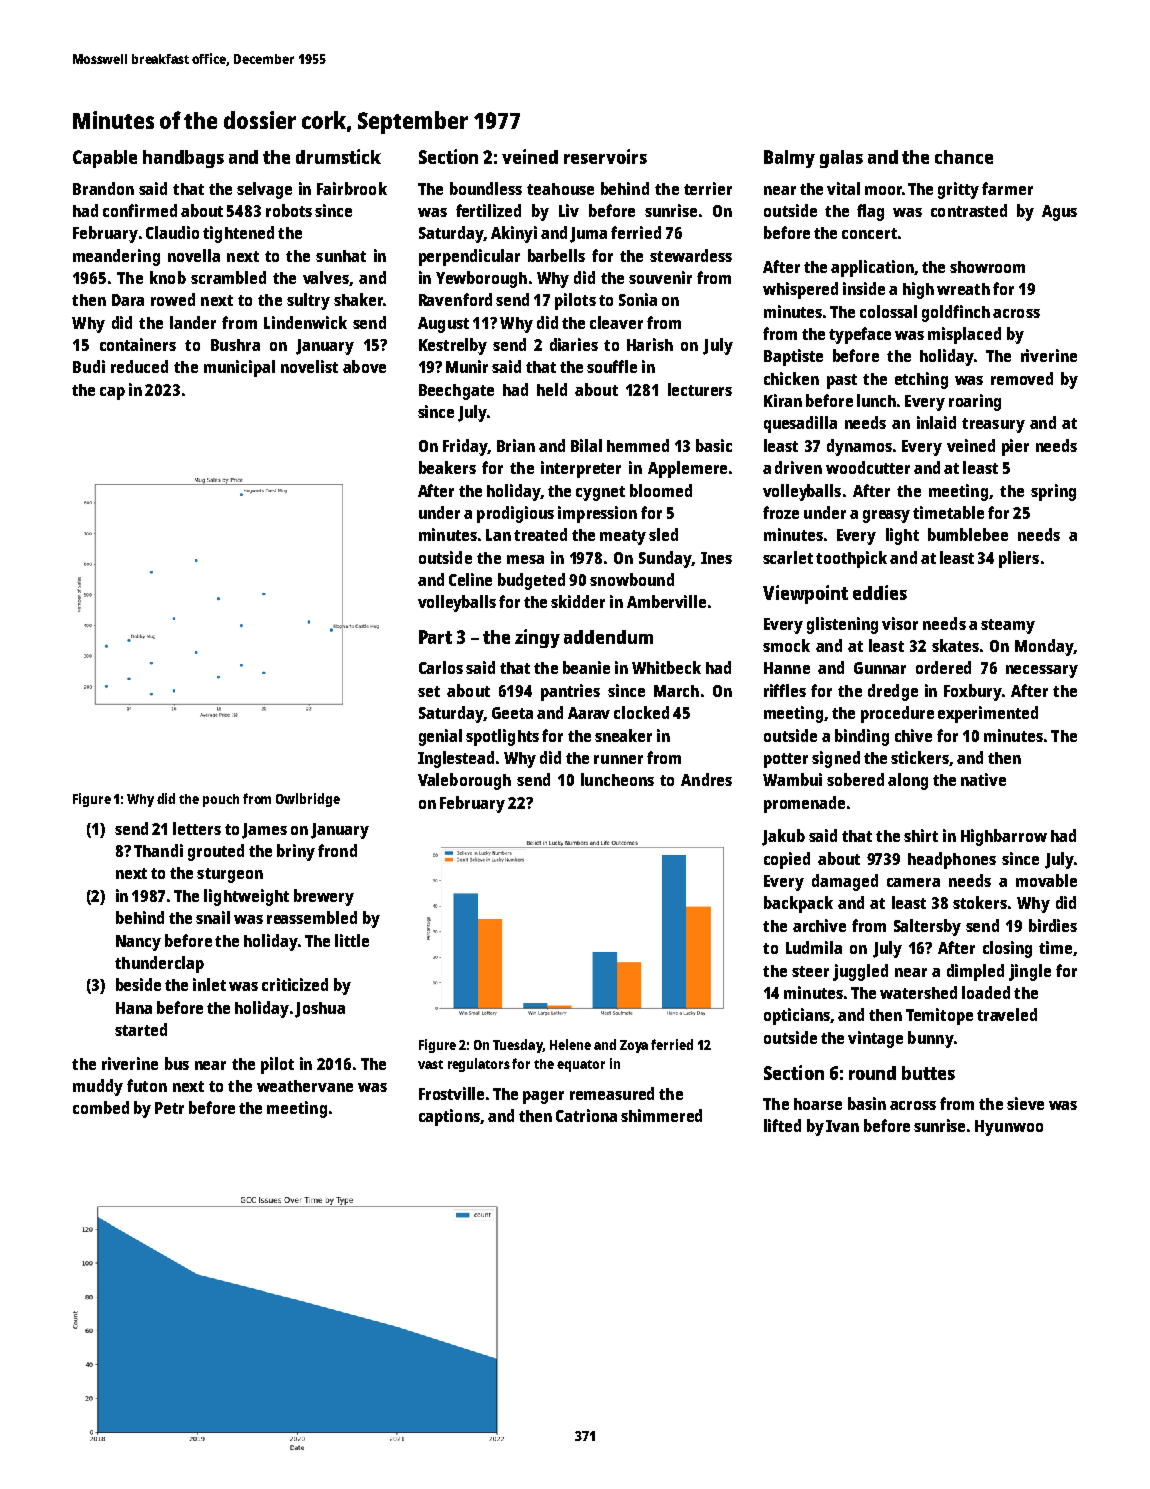  What do you see at coordinates (338, 156) in the page?
I see `drumstick` at bounding box center [338, 156].
